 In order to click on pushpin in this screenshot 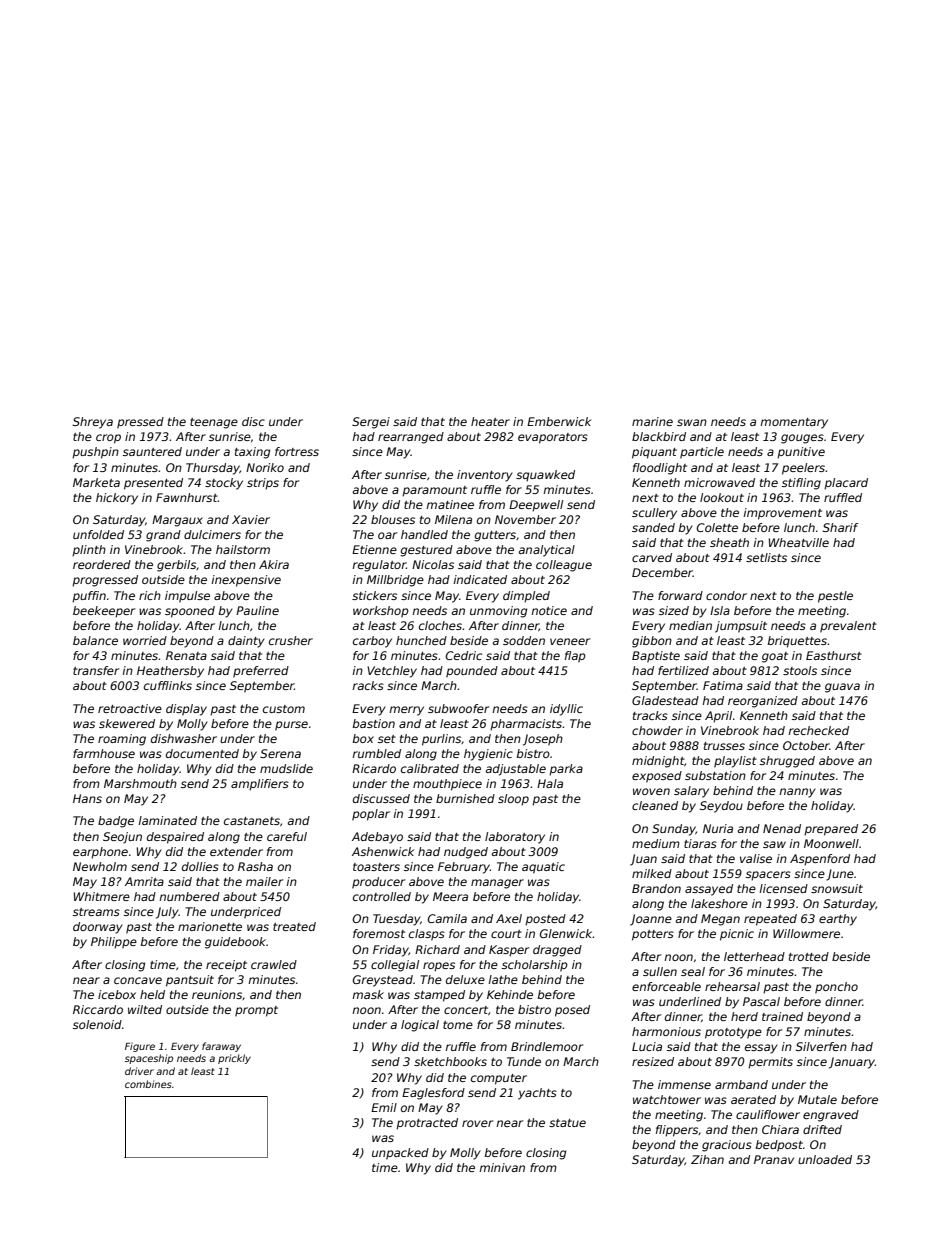, I will do `click(95, 453)`.
